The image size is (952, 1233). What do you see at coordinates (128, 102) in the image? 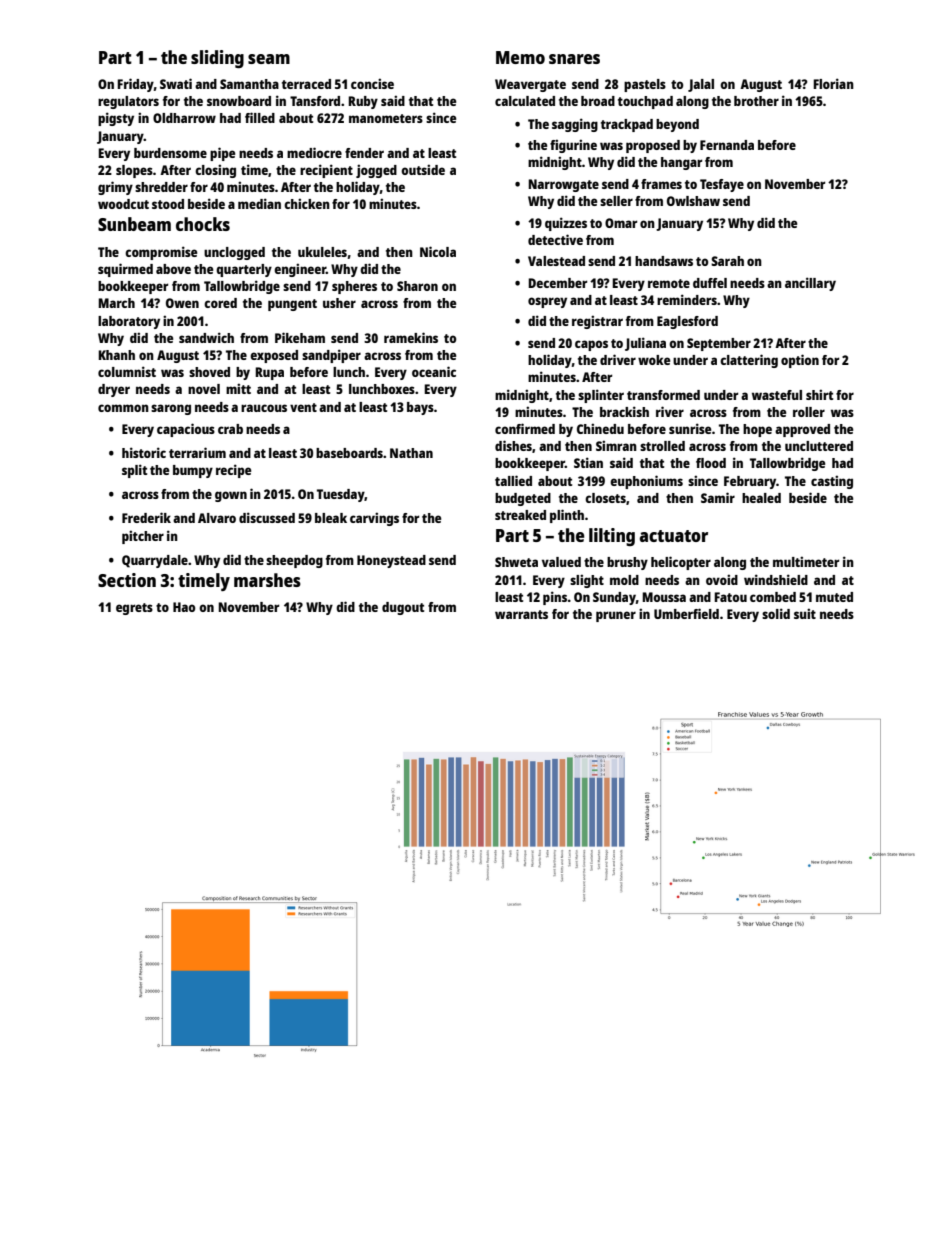
I see `regulators` at bounding box center [128, 102].
